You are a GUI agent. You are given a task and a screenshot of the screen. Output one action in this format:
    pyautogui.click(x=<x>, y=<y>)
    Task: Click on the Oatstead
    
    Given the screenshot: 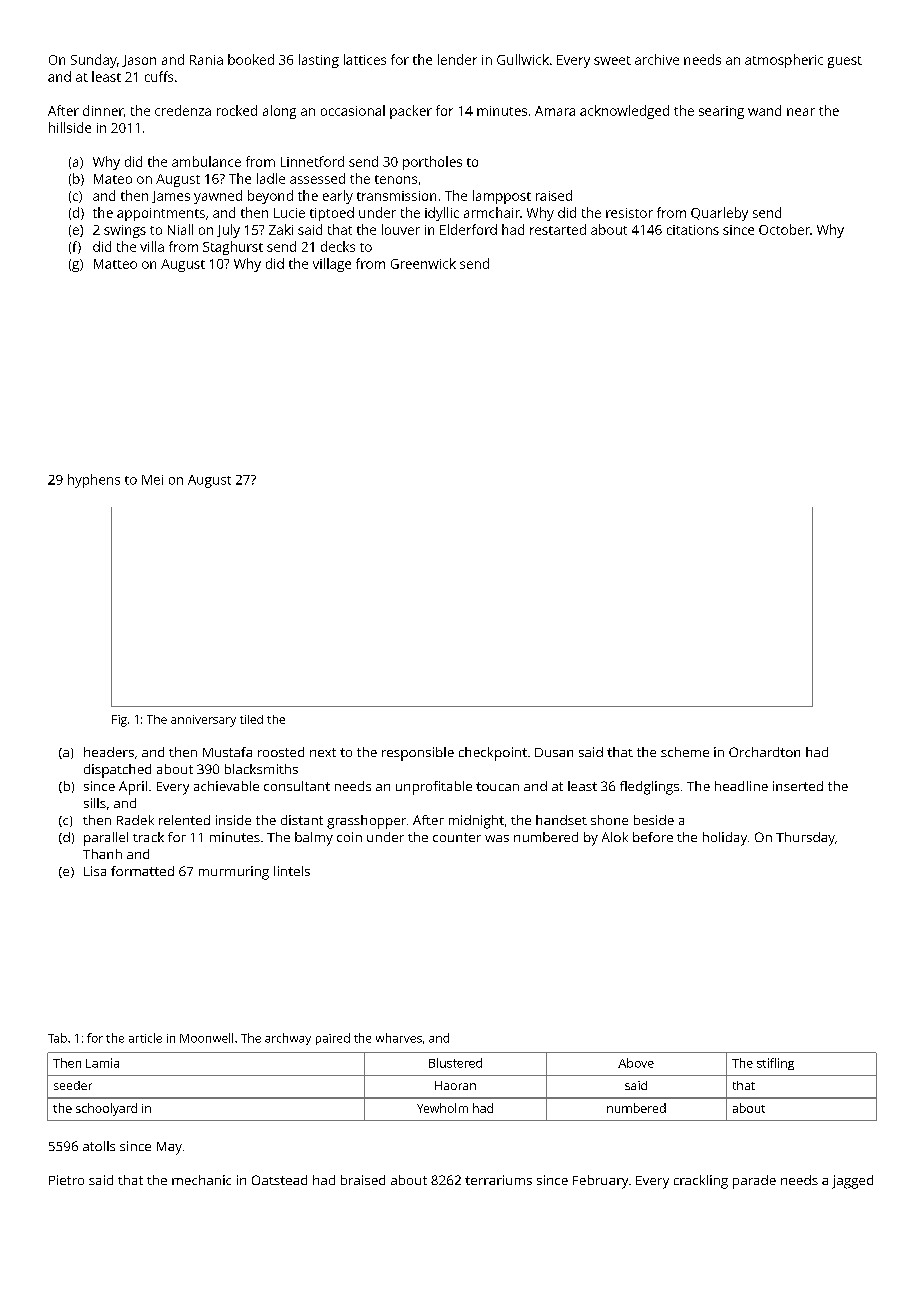 What is the action you would take?
    pyautogui.click(x=279, y=1180)
